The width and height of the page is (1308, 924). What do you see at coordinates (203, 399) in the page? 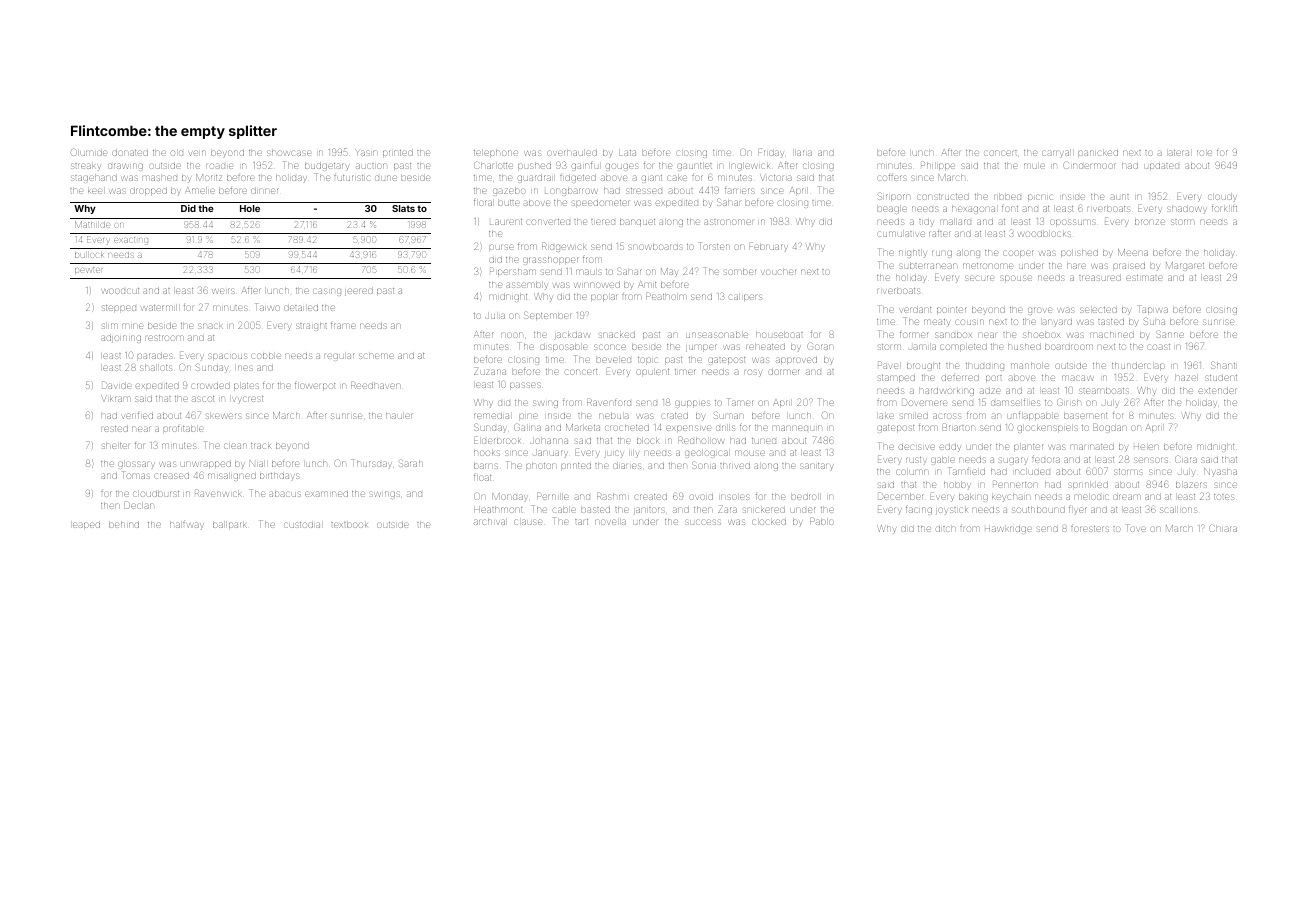
I see `ascot` at bounding box center [203, 399].
